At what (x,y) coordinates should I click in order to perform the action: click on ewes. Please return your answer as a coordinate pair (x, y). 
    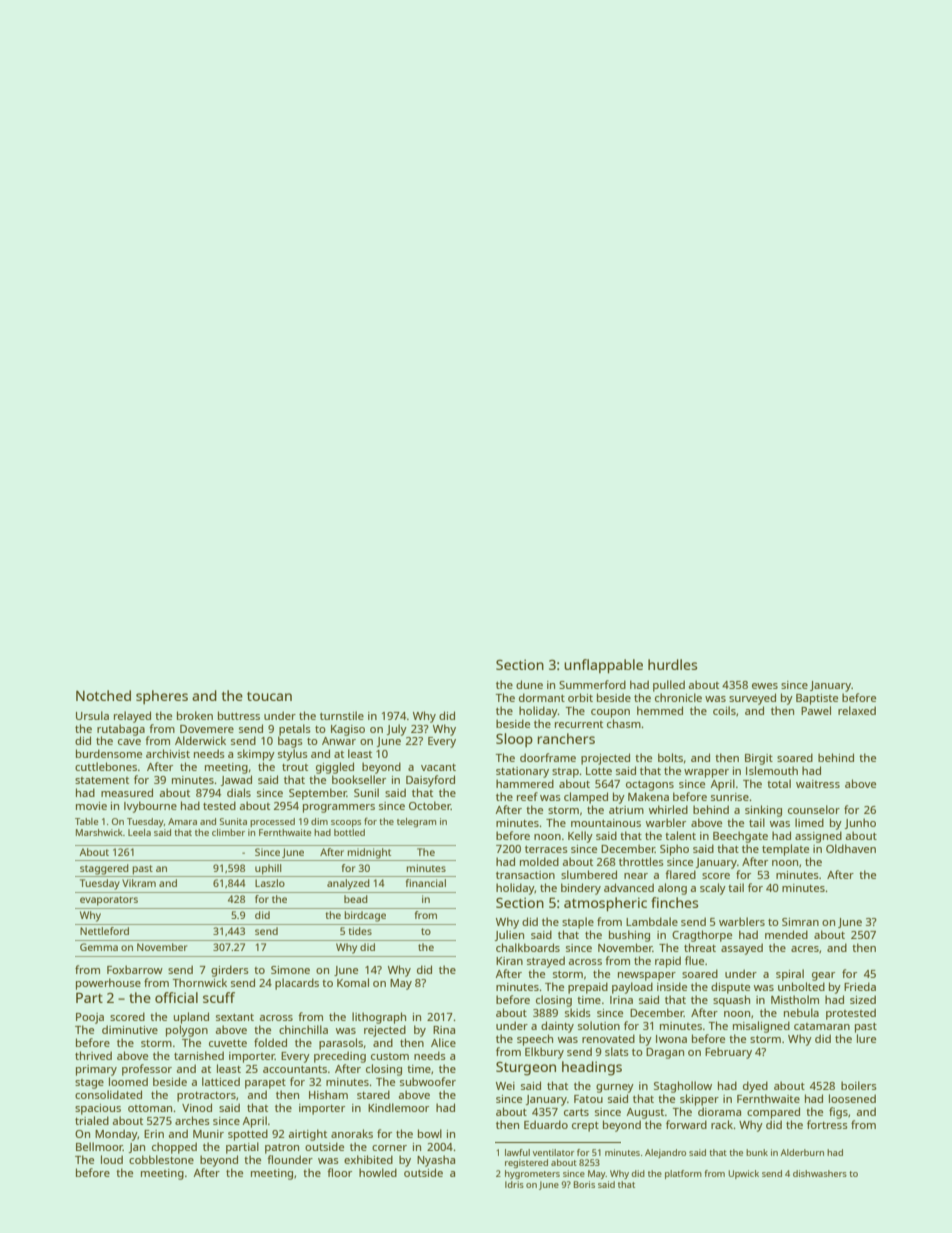
    Looking at the image, I should click on (765, 686).
